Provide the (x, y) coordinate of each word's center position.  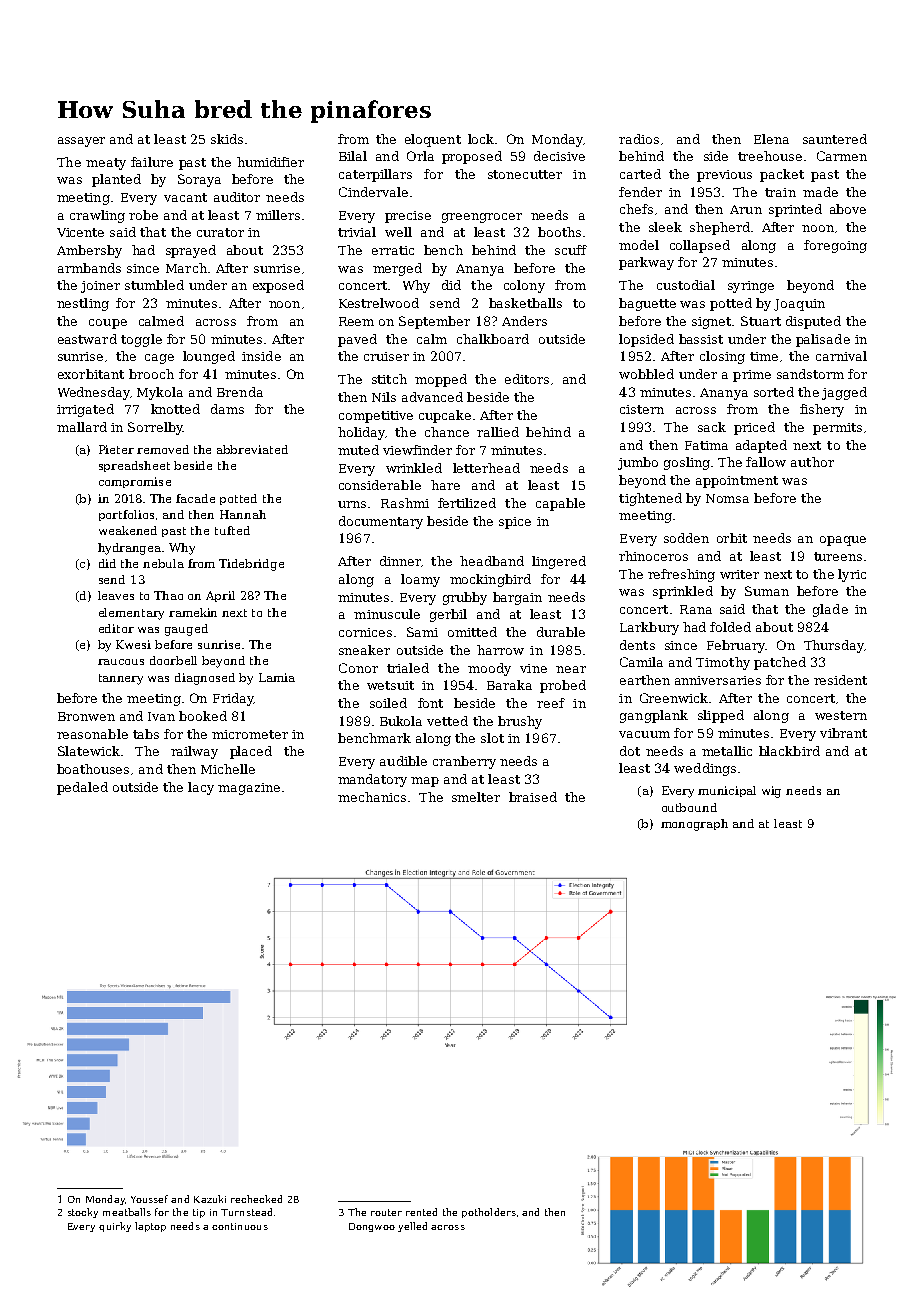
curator (220, 232)
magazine (249, 789)
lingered (559, 562)
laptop (150, 1227)
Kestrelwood (379, 303)
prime (752, 376)
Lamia (277, 677)
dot (630, 751)
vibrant (843, 733)
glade (830, 610)
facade (195, 498)
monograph (694, 825)
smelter (476, 797)
